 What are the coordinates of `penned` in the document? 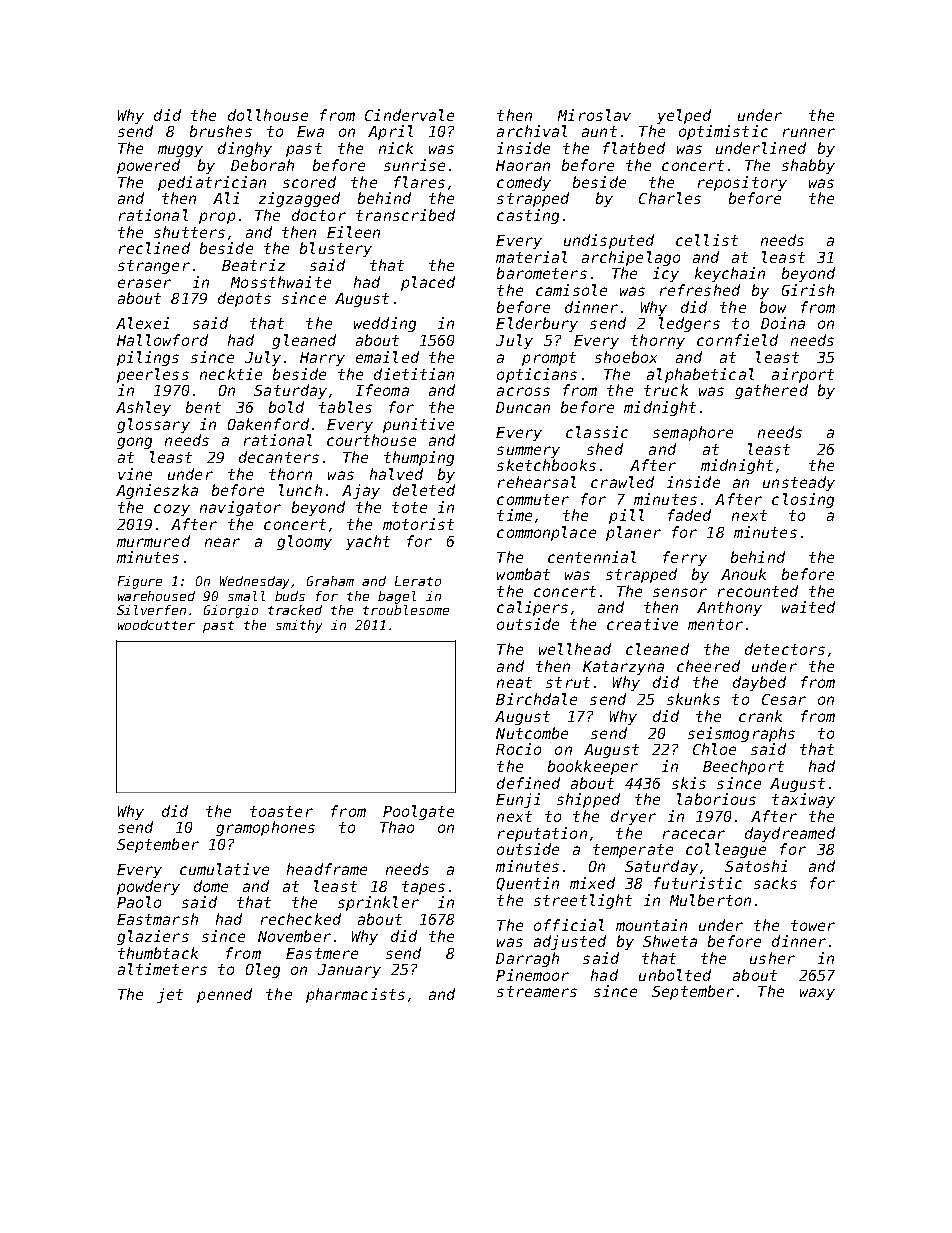 It's located at (224, 995).
